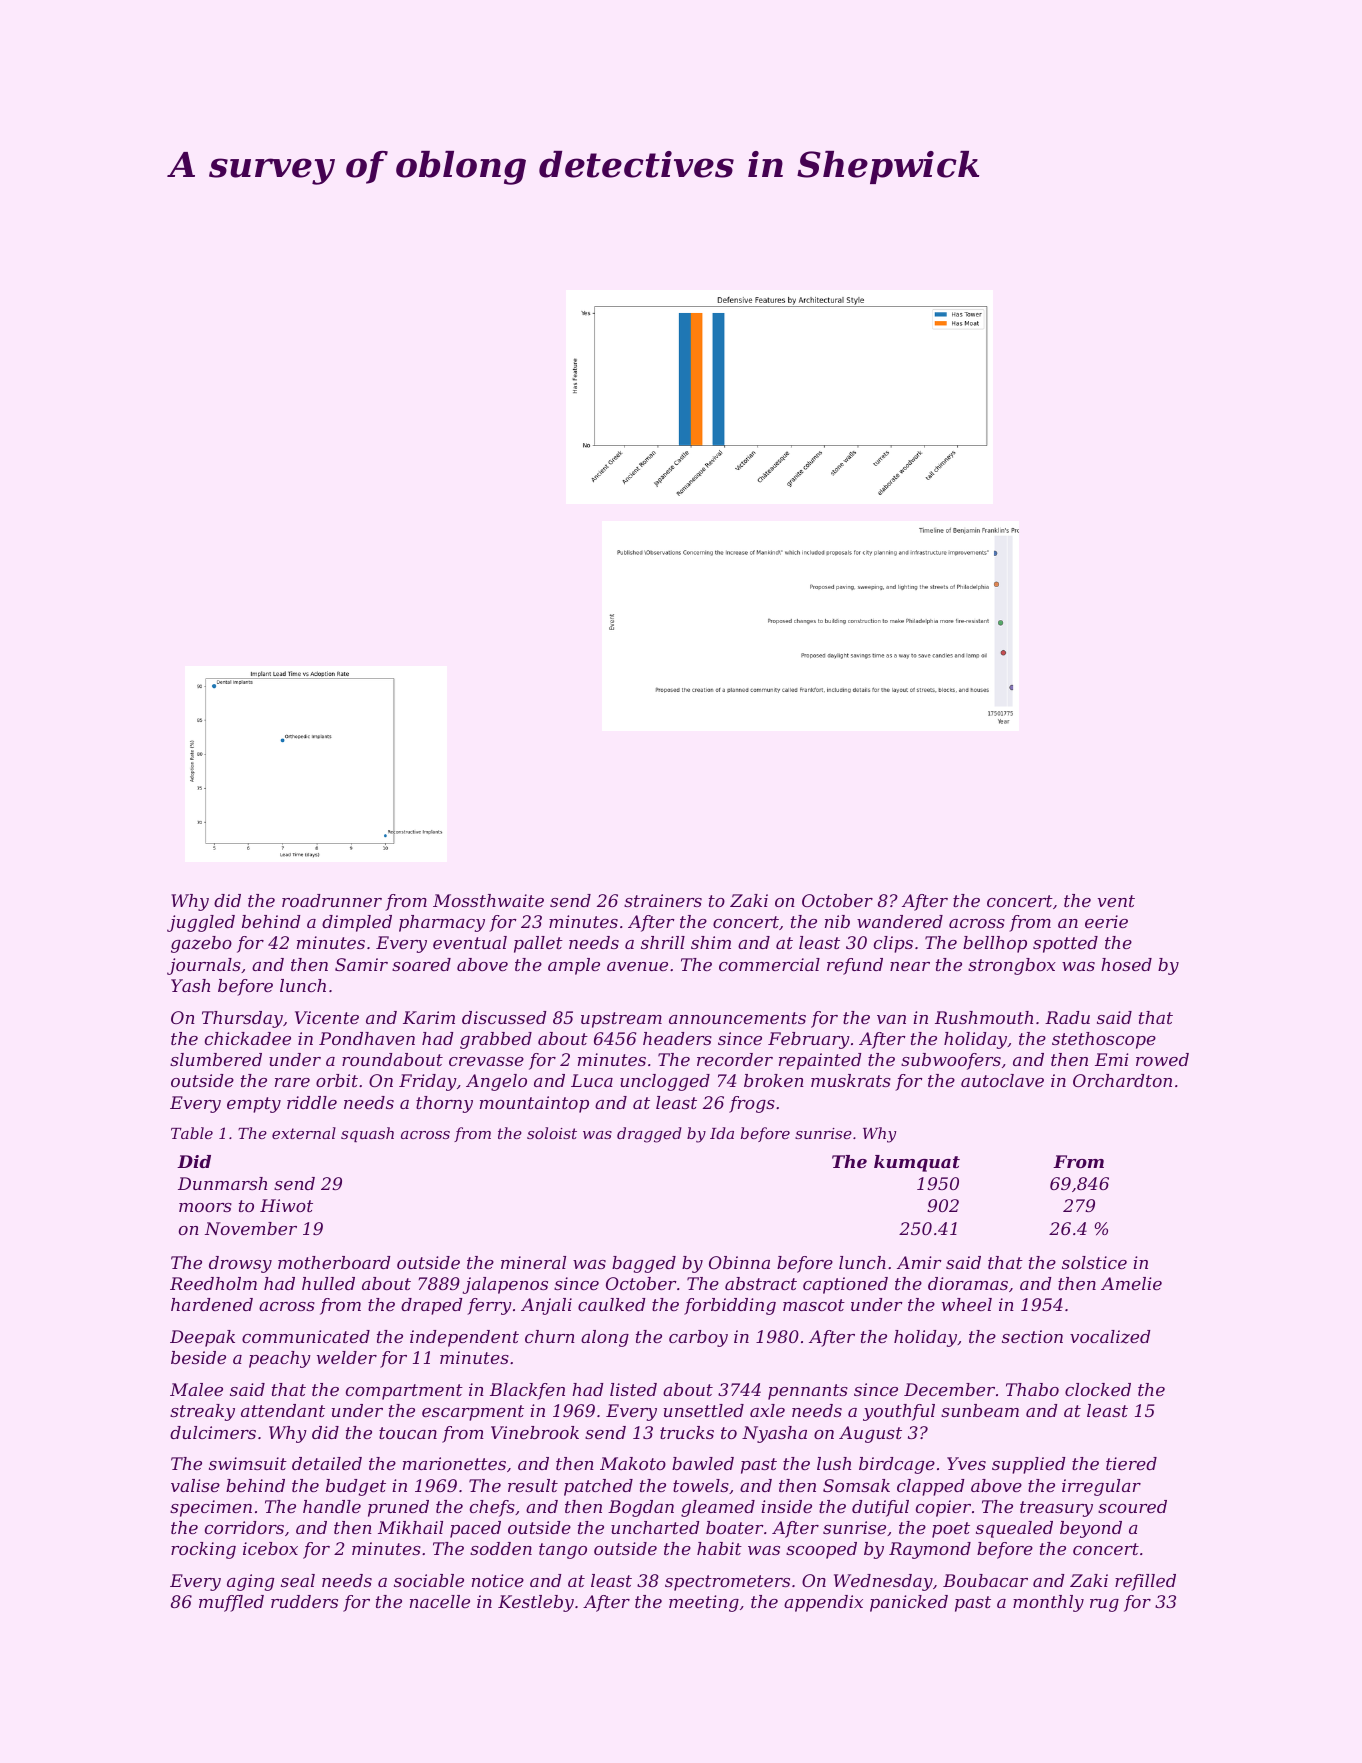 The width and height of the image is (1362, 1763). I want to click on Orchardton, so click(1122, 1080).
